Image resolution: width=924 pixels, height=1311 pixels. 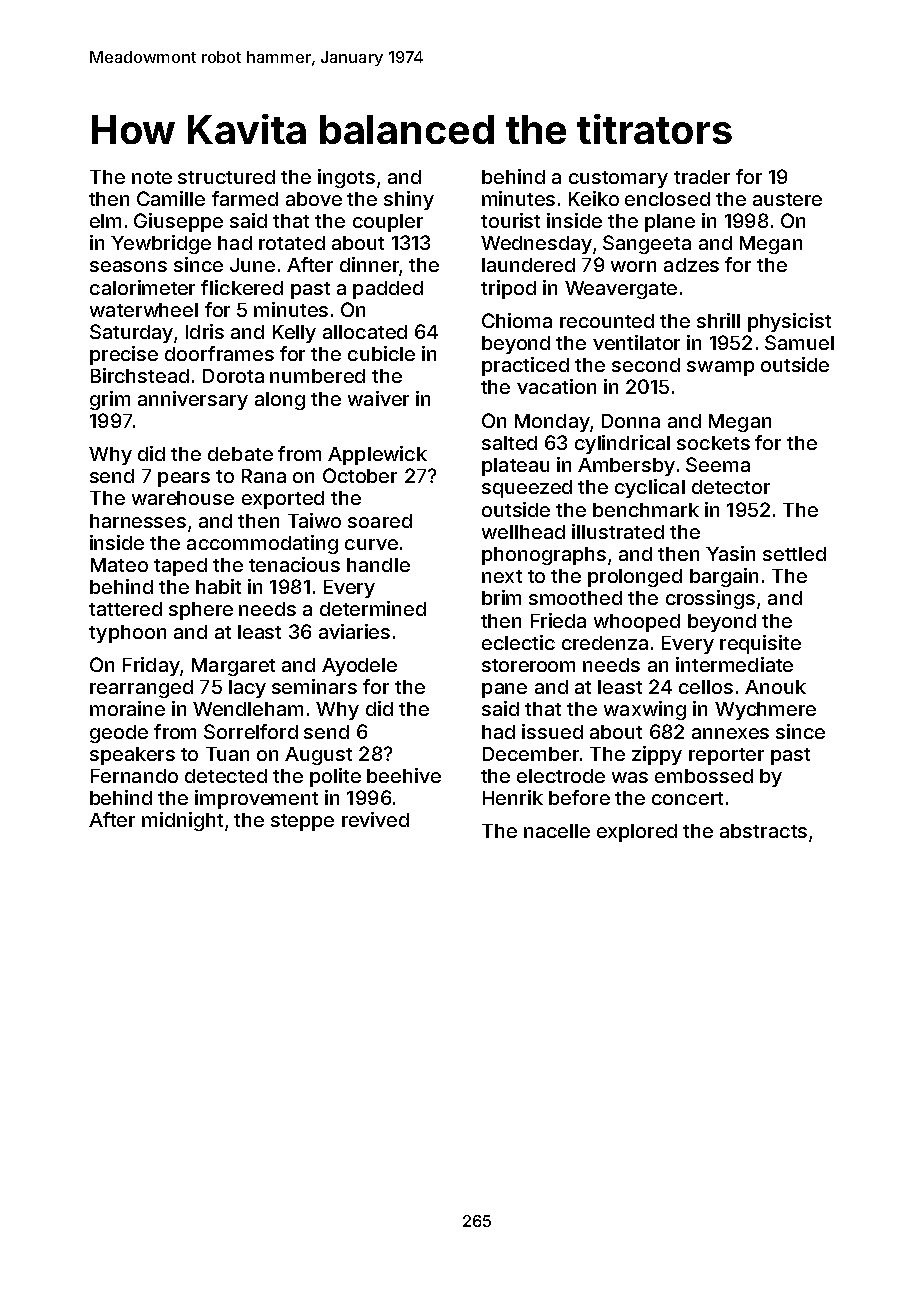 I want to click on Saturday, so click(x=131, y=333).
